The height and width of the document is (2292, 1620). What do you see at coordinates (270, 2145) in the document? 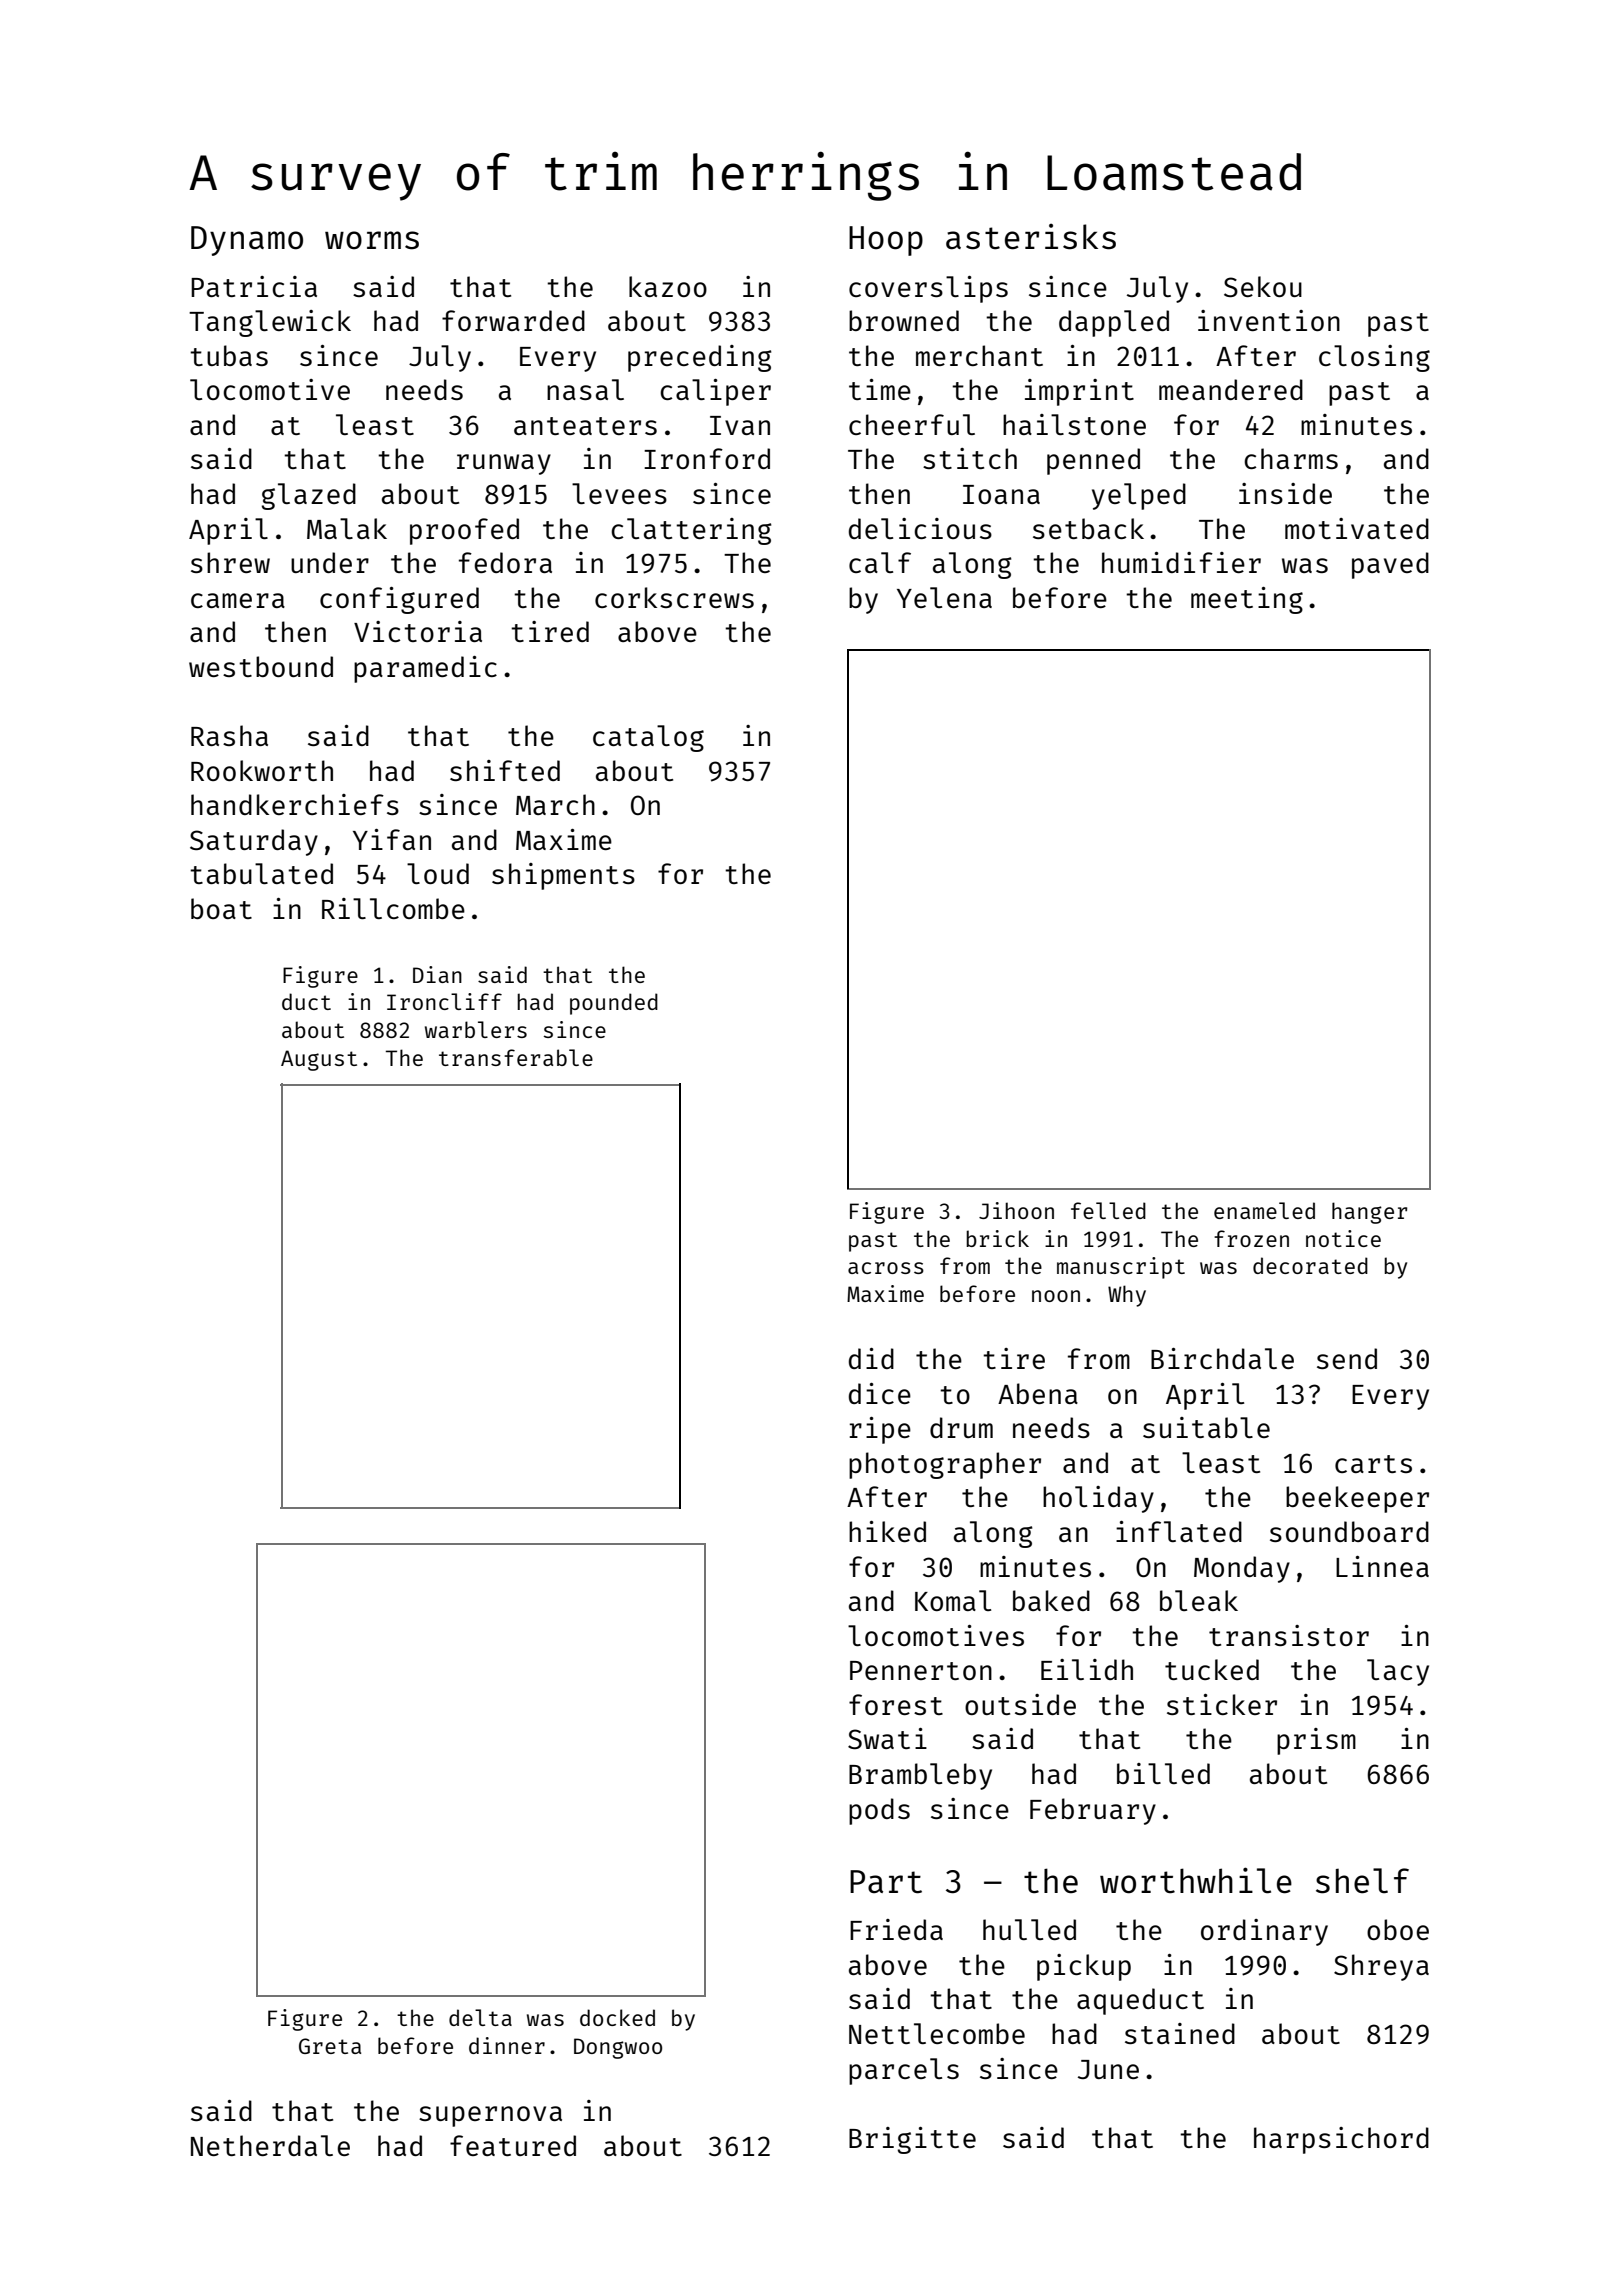
I see `Netherdale` at bounding box center [270, 2145].
